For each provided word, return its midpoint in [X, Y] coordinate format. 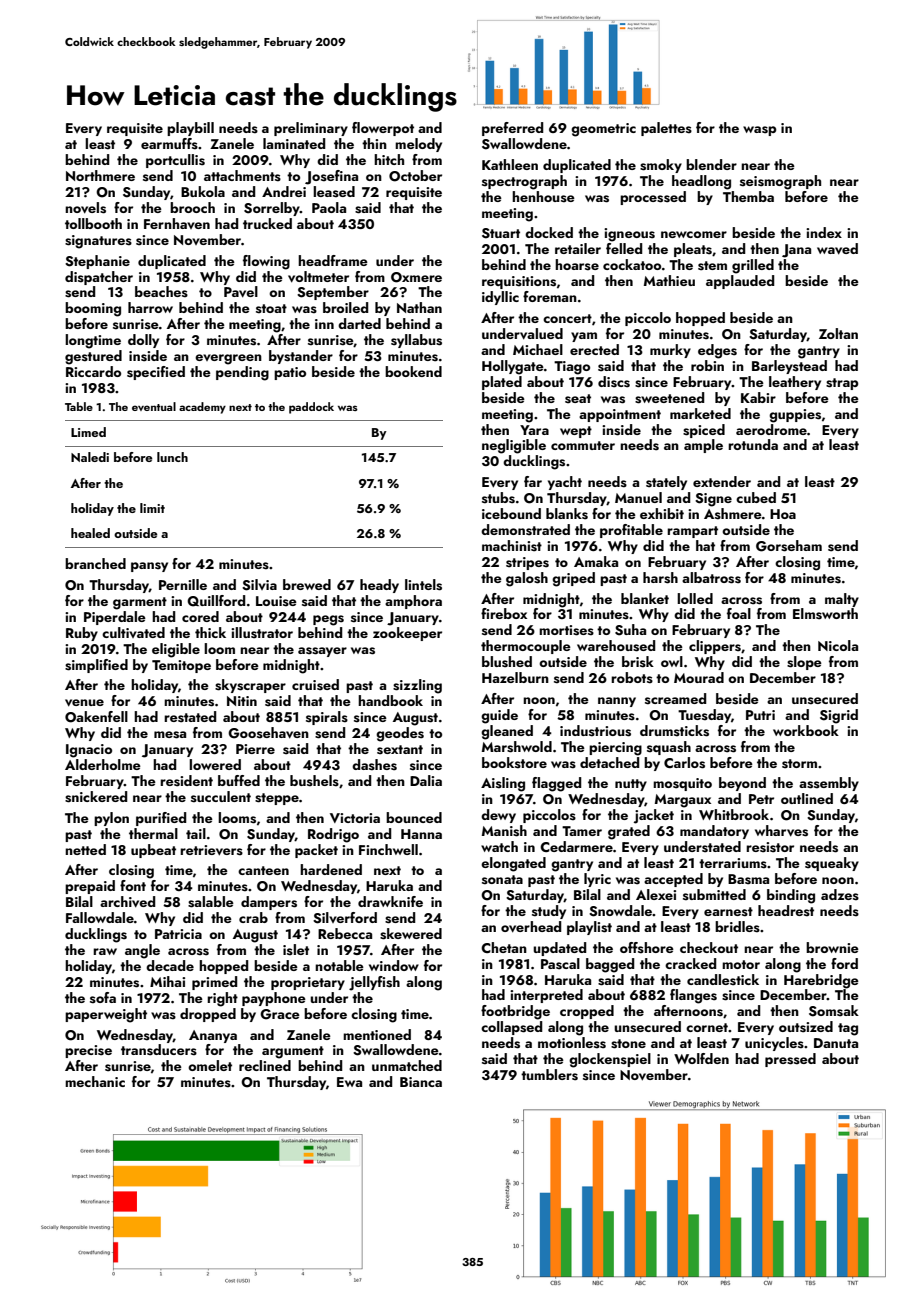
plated [502, 383]
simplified [96, 666]
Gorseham [789, 546]
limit [152, 508]
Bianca [421, 1082]
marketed [700, 413]
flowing [266, 262]
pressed [790, 1060]
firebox [504, 613]
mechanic [95, 1081]
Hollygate [513, 367]
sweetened [669, 398]
